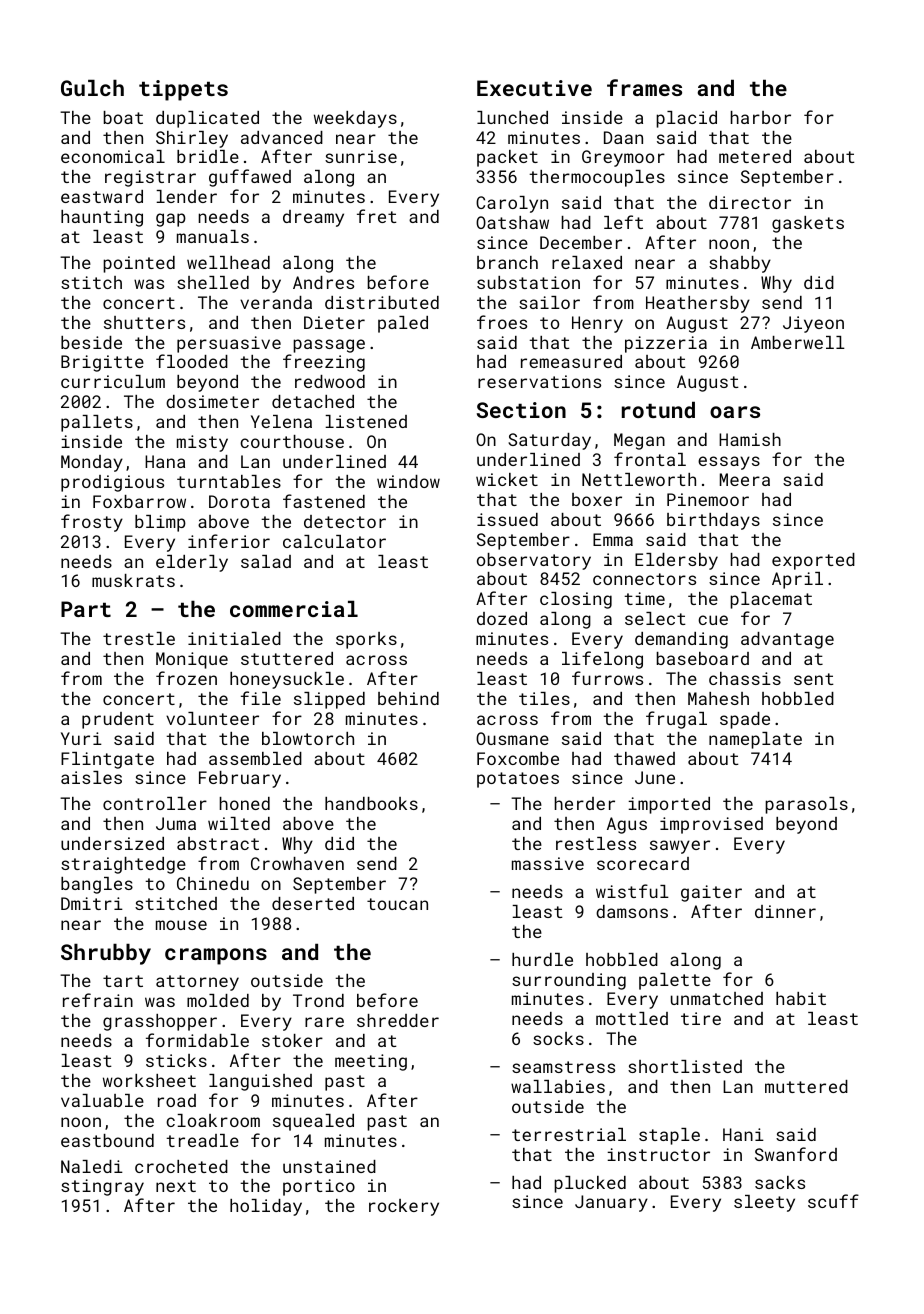 This screenshot has width=924, height=1314. Describe the element at coordinates (806, 1086) in the screenshot. I see `muttered` at that location.
